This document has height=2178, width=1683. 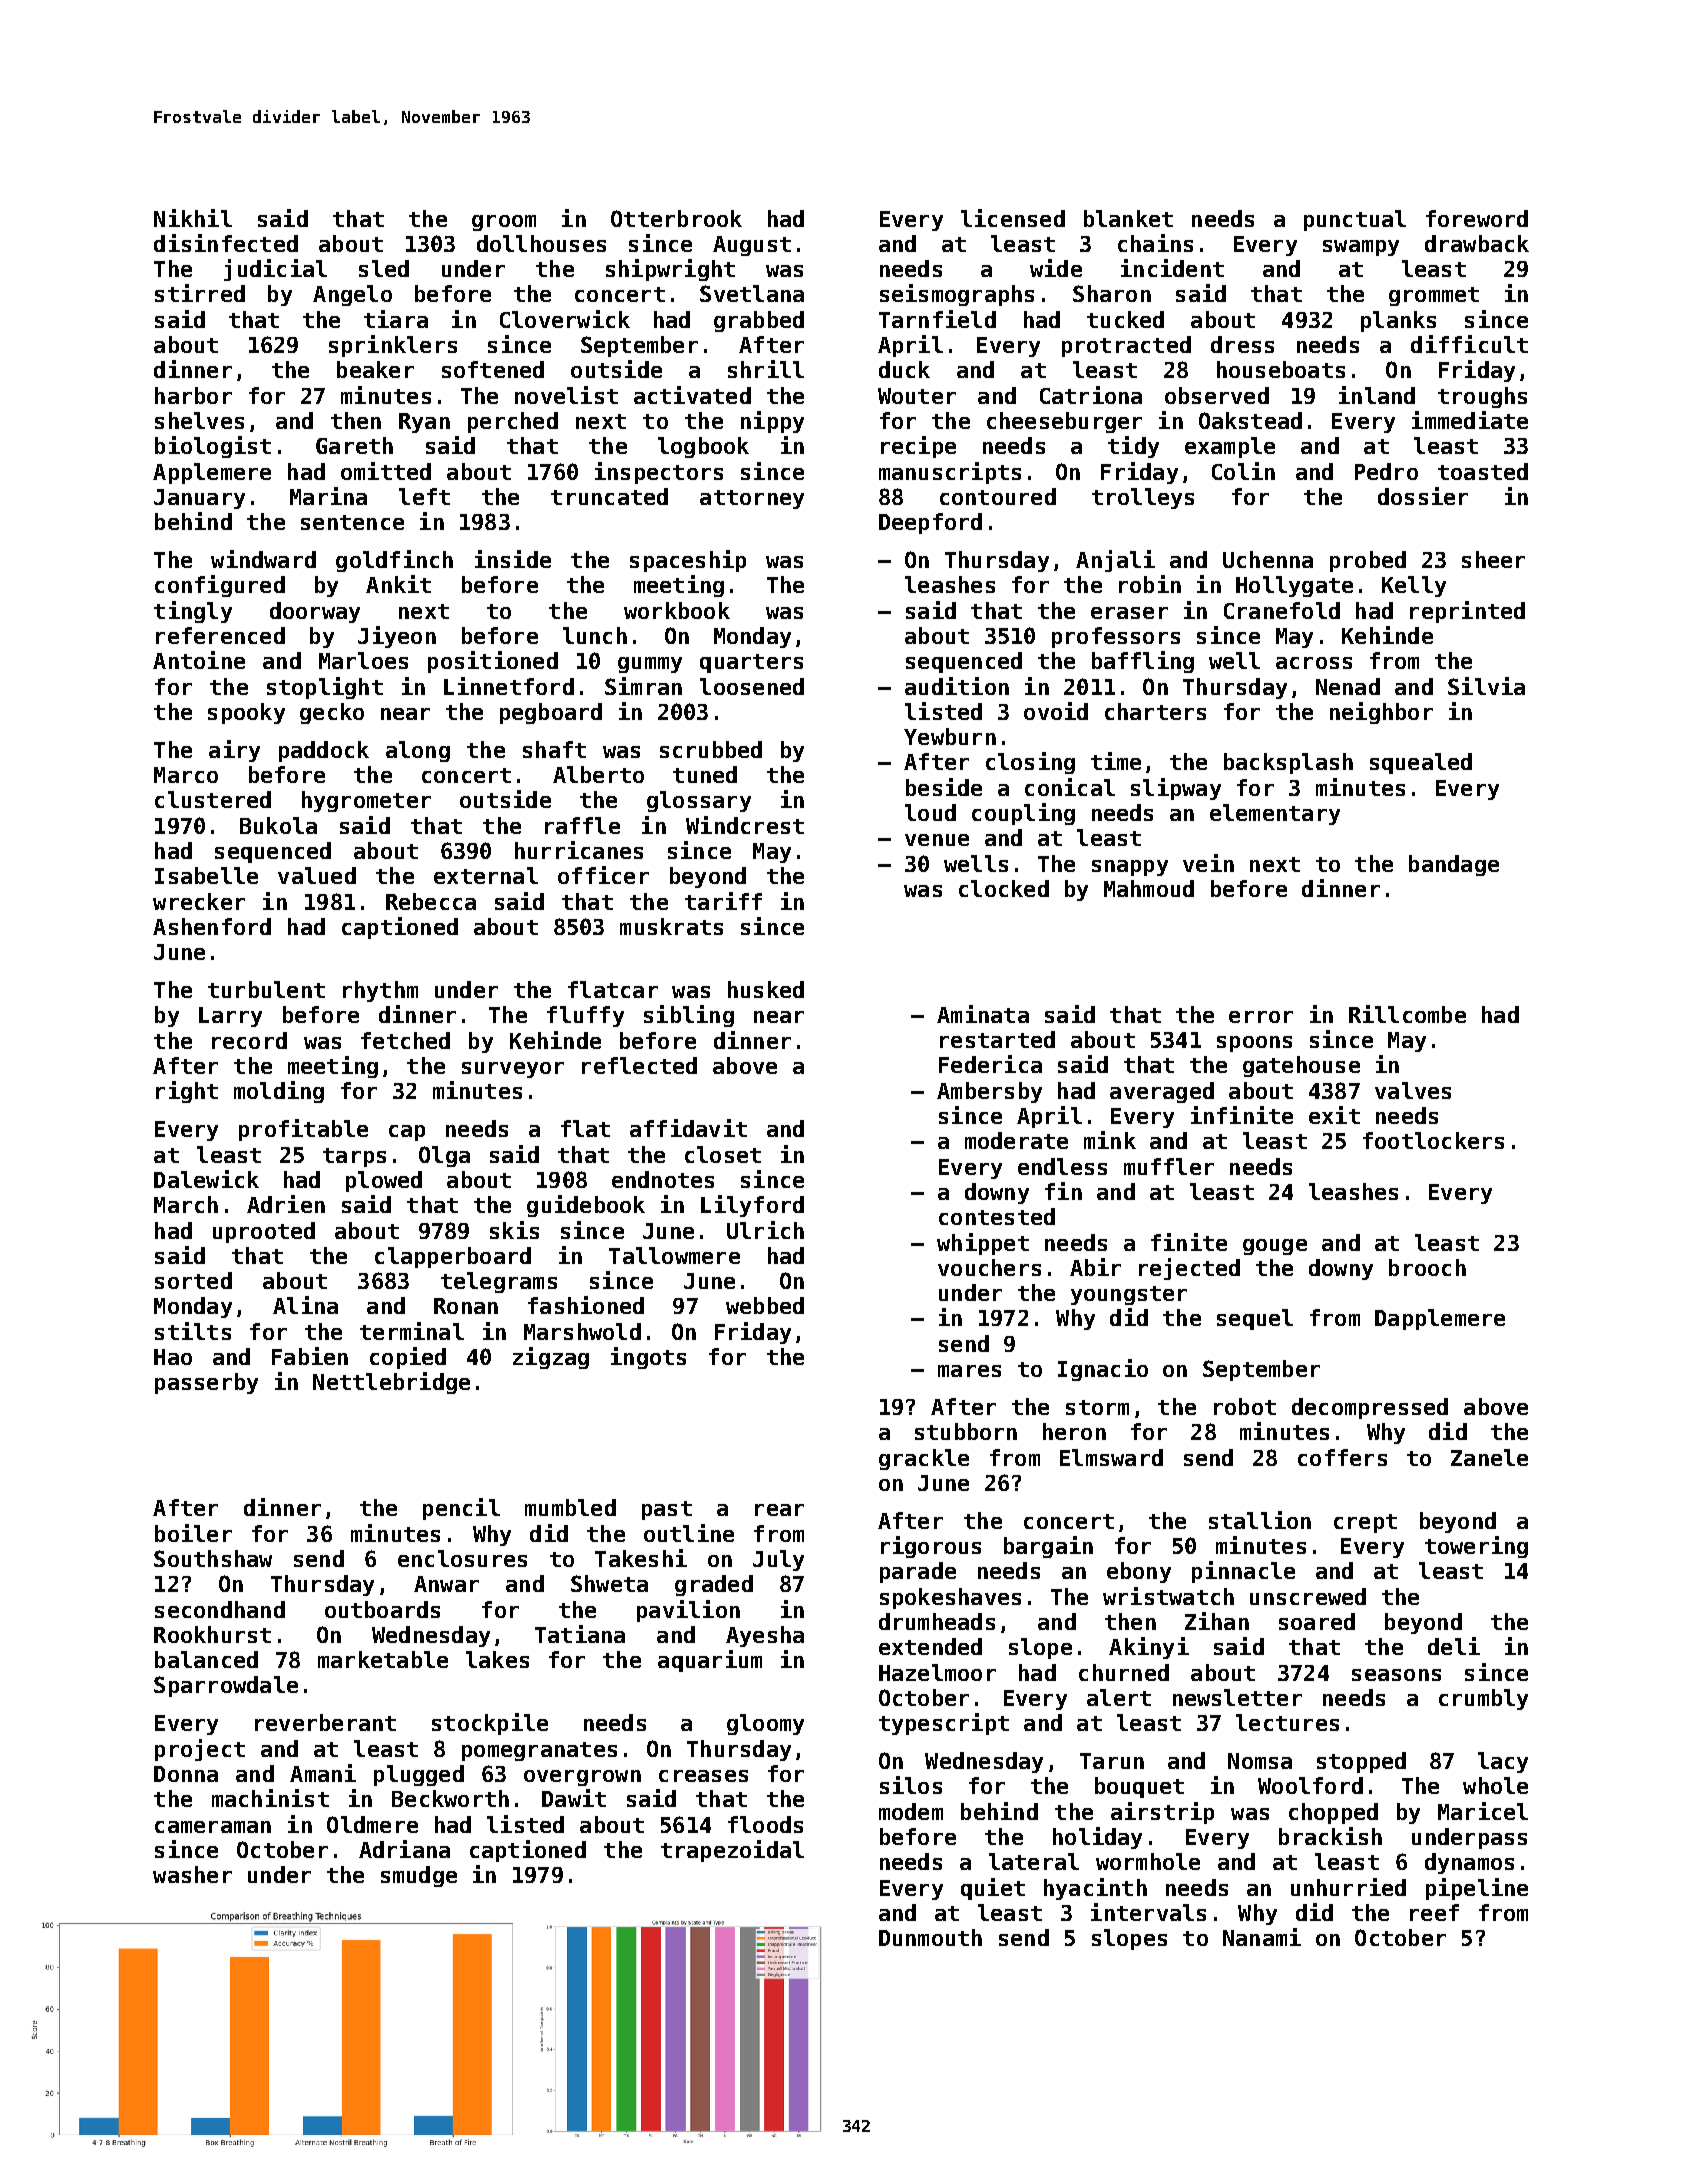 I want to click on Ankit, so click(x=398, y=584).
